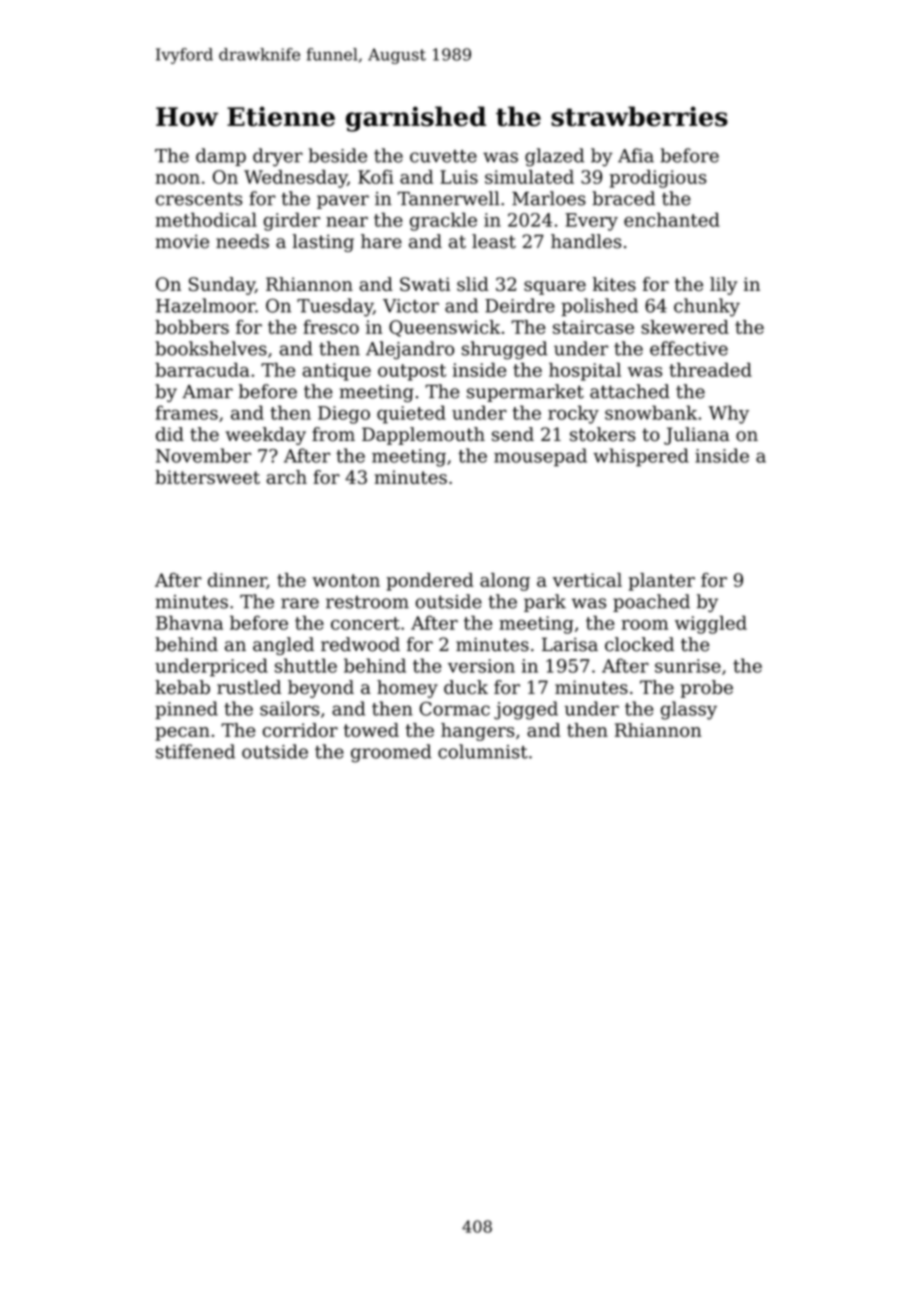 The height and width of the screenshot is (1311, 924). Describe the element at coordinates (672, 219) in the screenshot. I see `enchanted` at that location.
